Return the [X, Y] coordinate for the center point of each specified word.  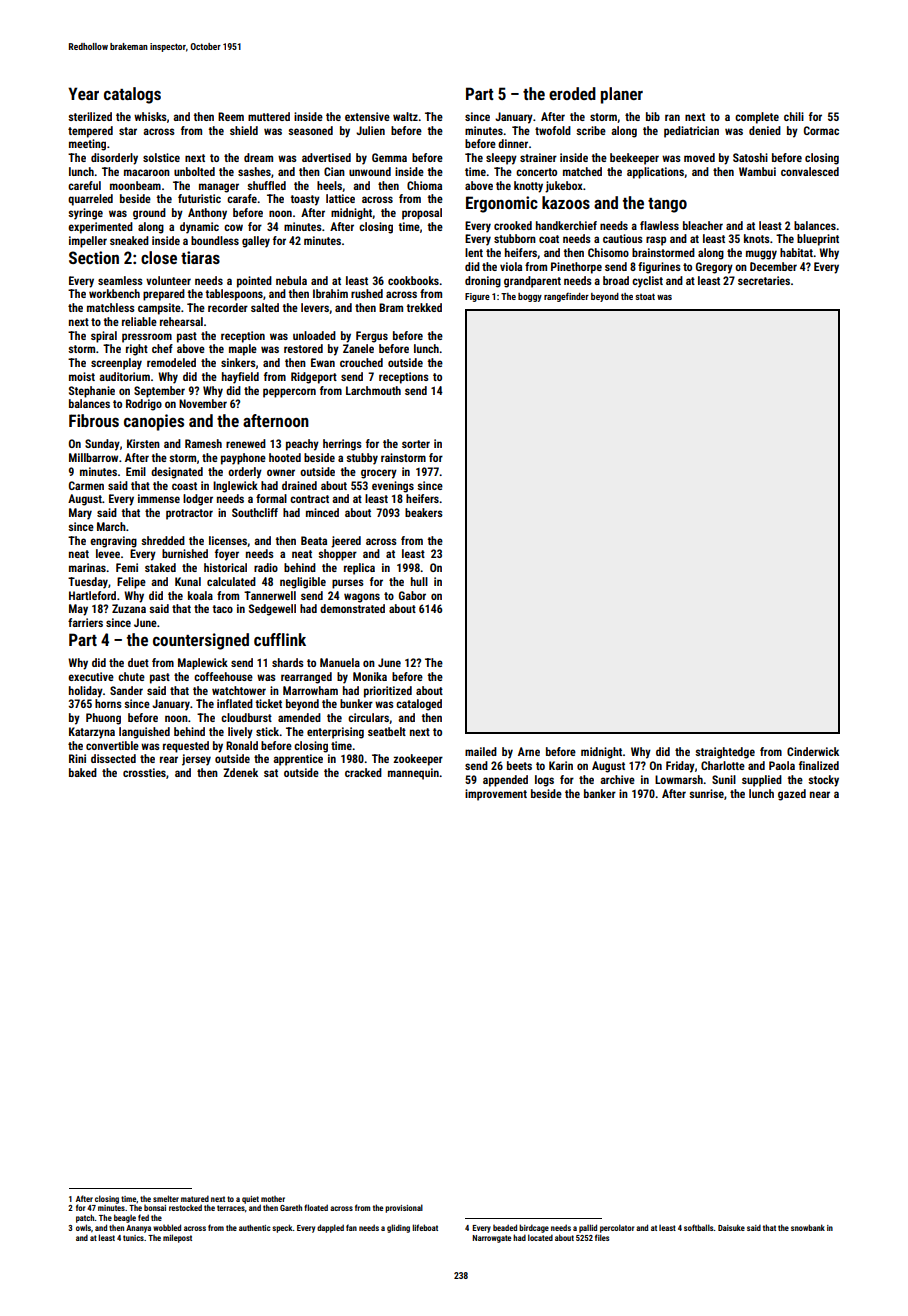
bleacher [703, 225]
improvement [496, 795]
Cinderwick [813, 751]
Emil [136, 471]
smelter [166, 1198]
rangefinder [566, 297]
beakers [424, 512]
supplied [762, 781]
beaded [505, 1227]
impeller [88, 242]
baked [83, 772]
